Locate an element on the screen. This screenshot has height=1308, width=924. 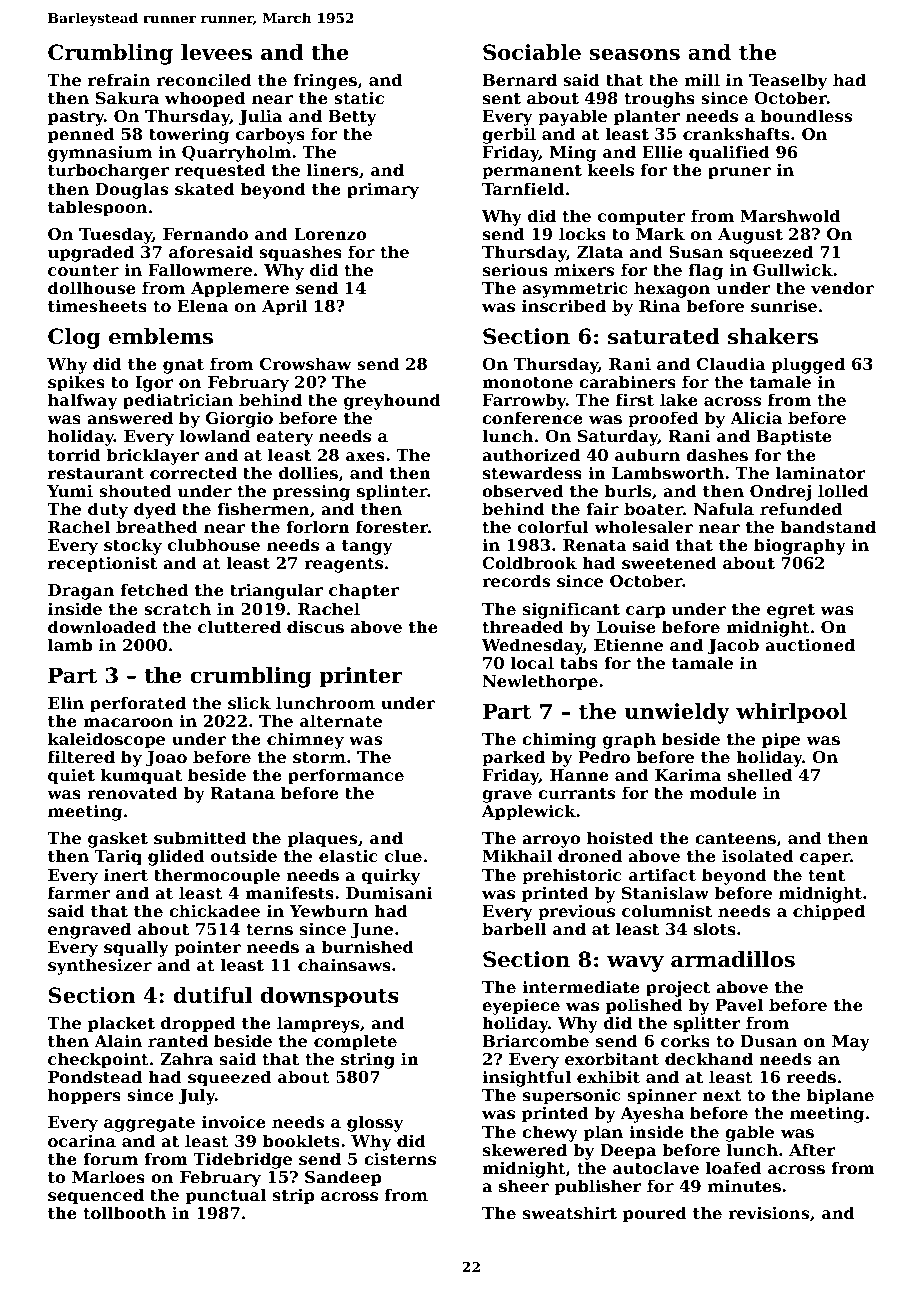
aggregate is located at coordinates (149, 1124).
